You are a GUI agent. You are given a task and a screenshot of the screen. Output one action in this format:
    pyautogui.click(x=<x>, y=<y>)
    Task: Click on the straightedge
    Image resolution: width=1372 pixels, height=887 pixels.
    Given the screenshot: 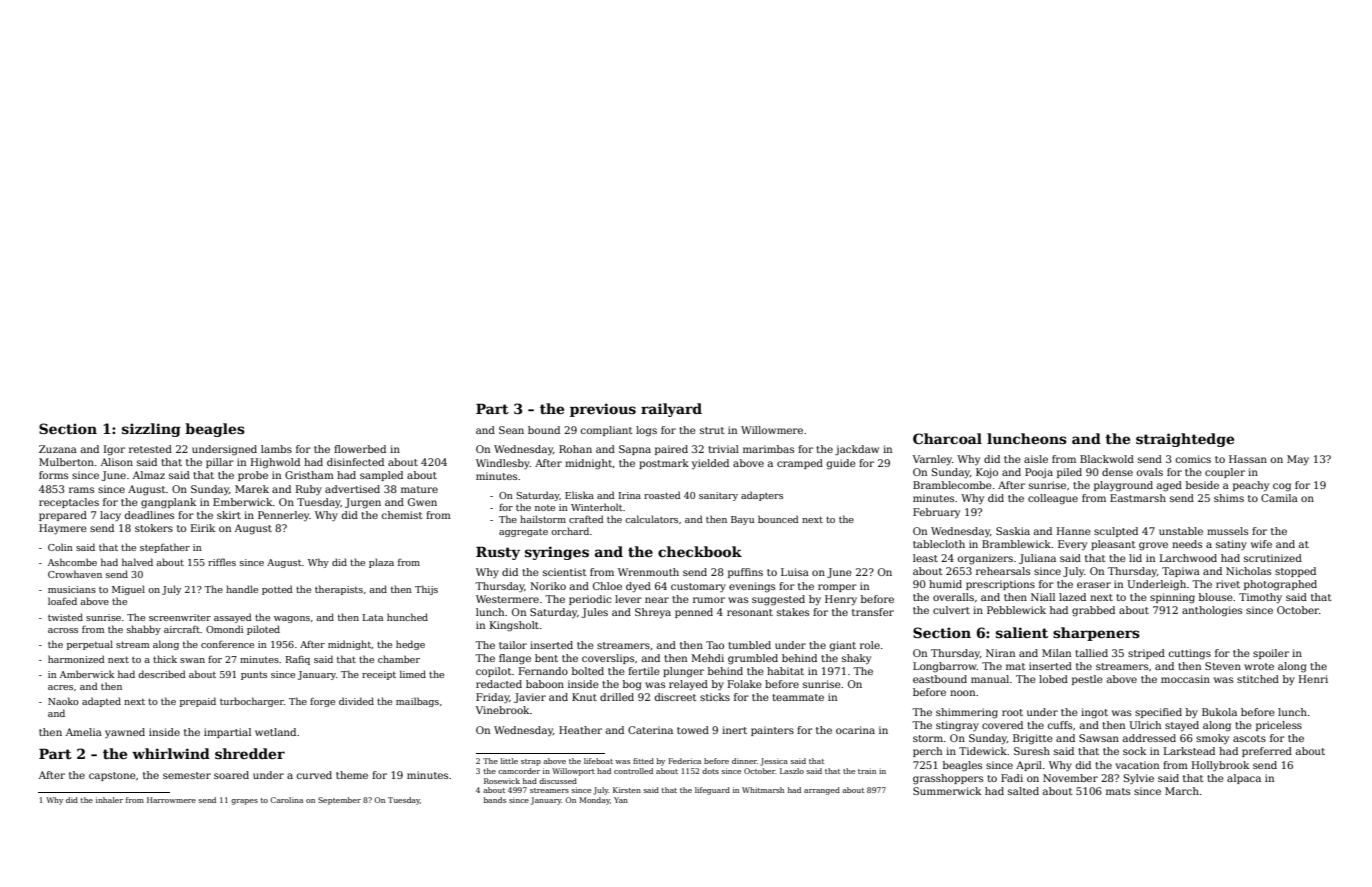 What is the action you would take?
    pyautogui.click(x=1185, y=440)
